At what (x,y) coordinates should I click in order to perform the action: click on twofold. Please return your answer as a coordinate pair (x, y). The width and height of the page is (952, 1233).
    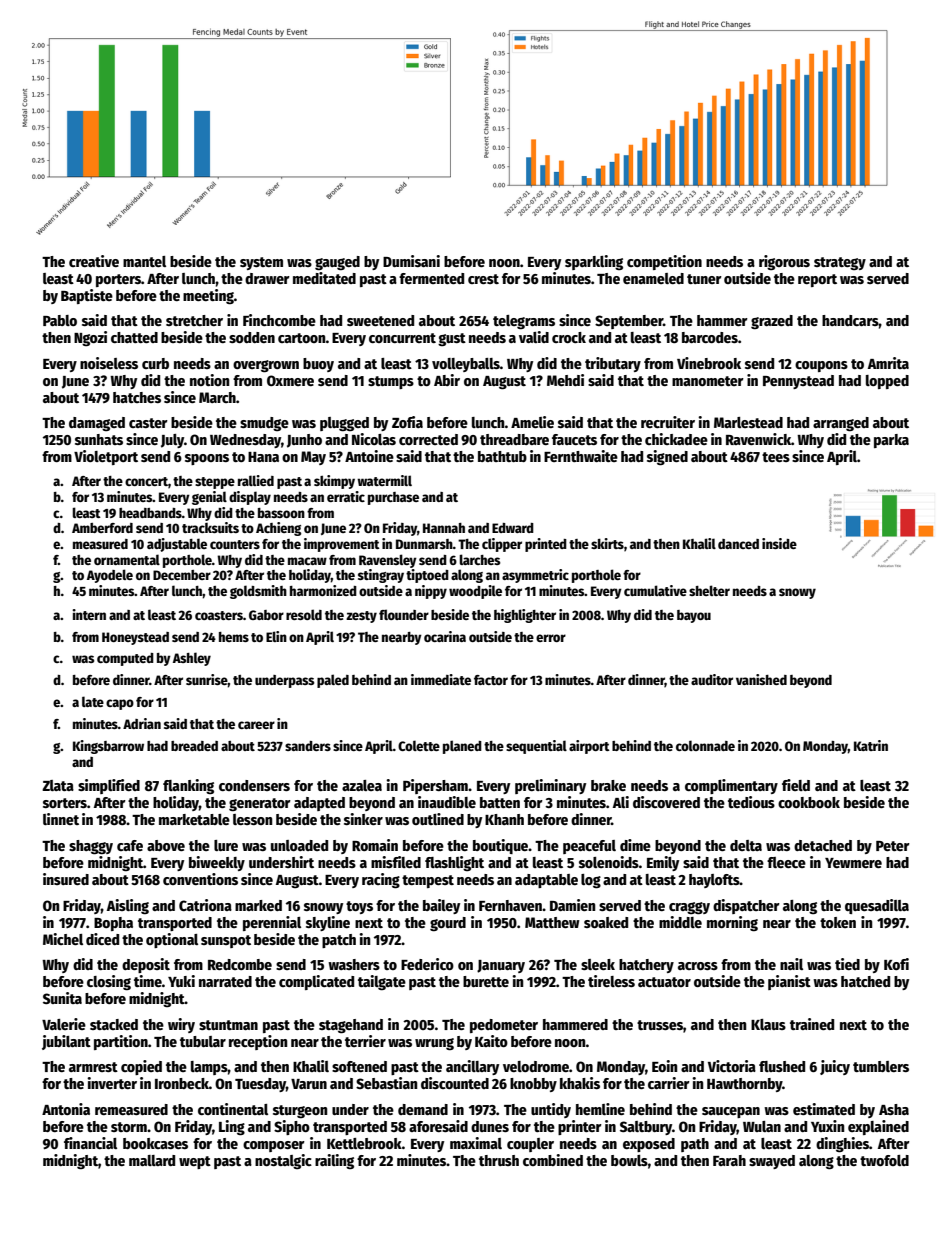
    Looking at the image, I should click on (884, 1160).
